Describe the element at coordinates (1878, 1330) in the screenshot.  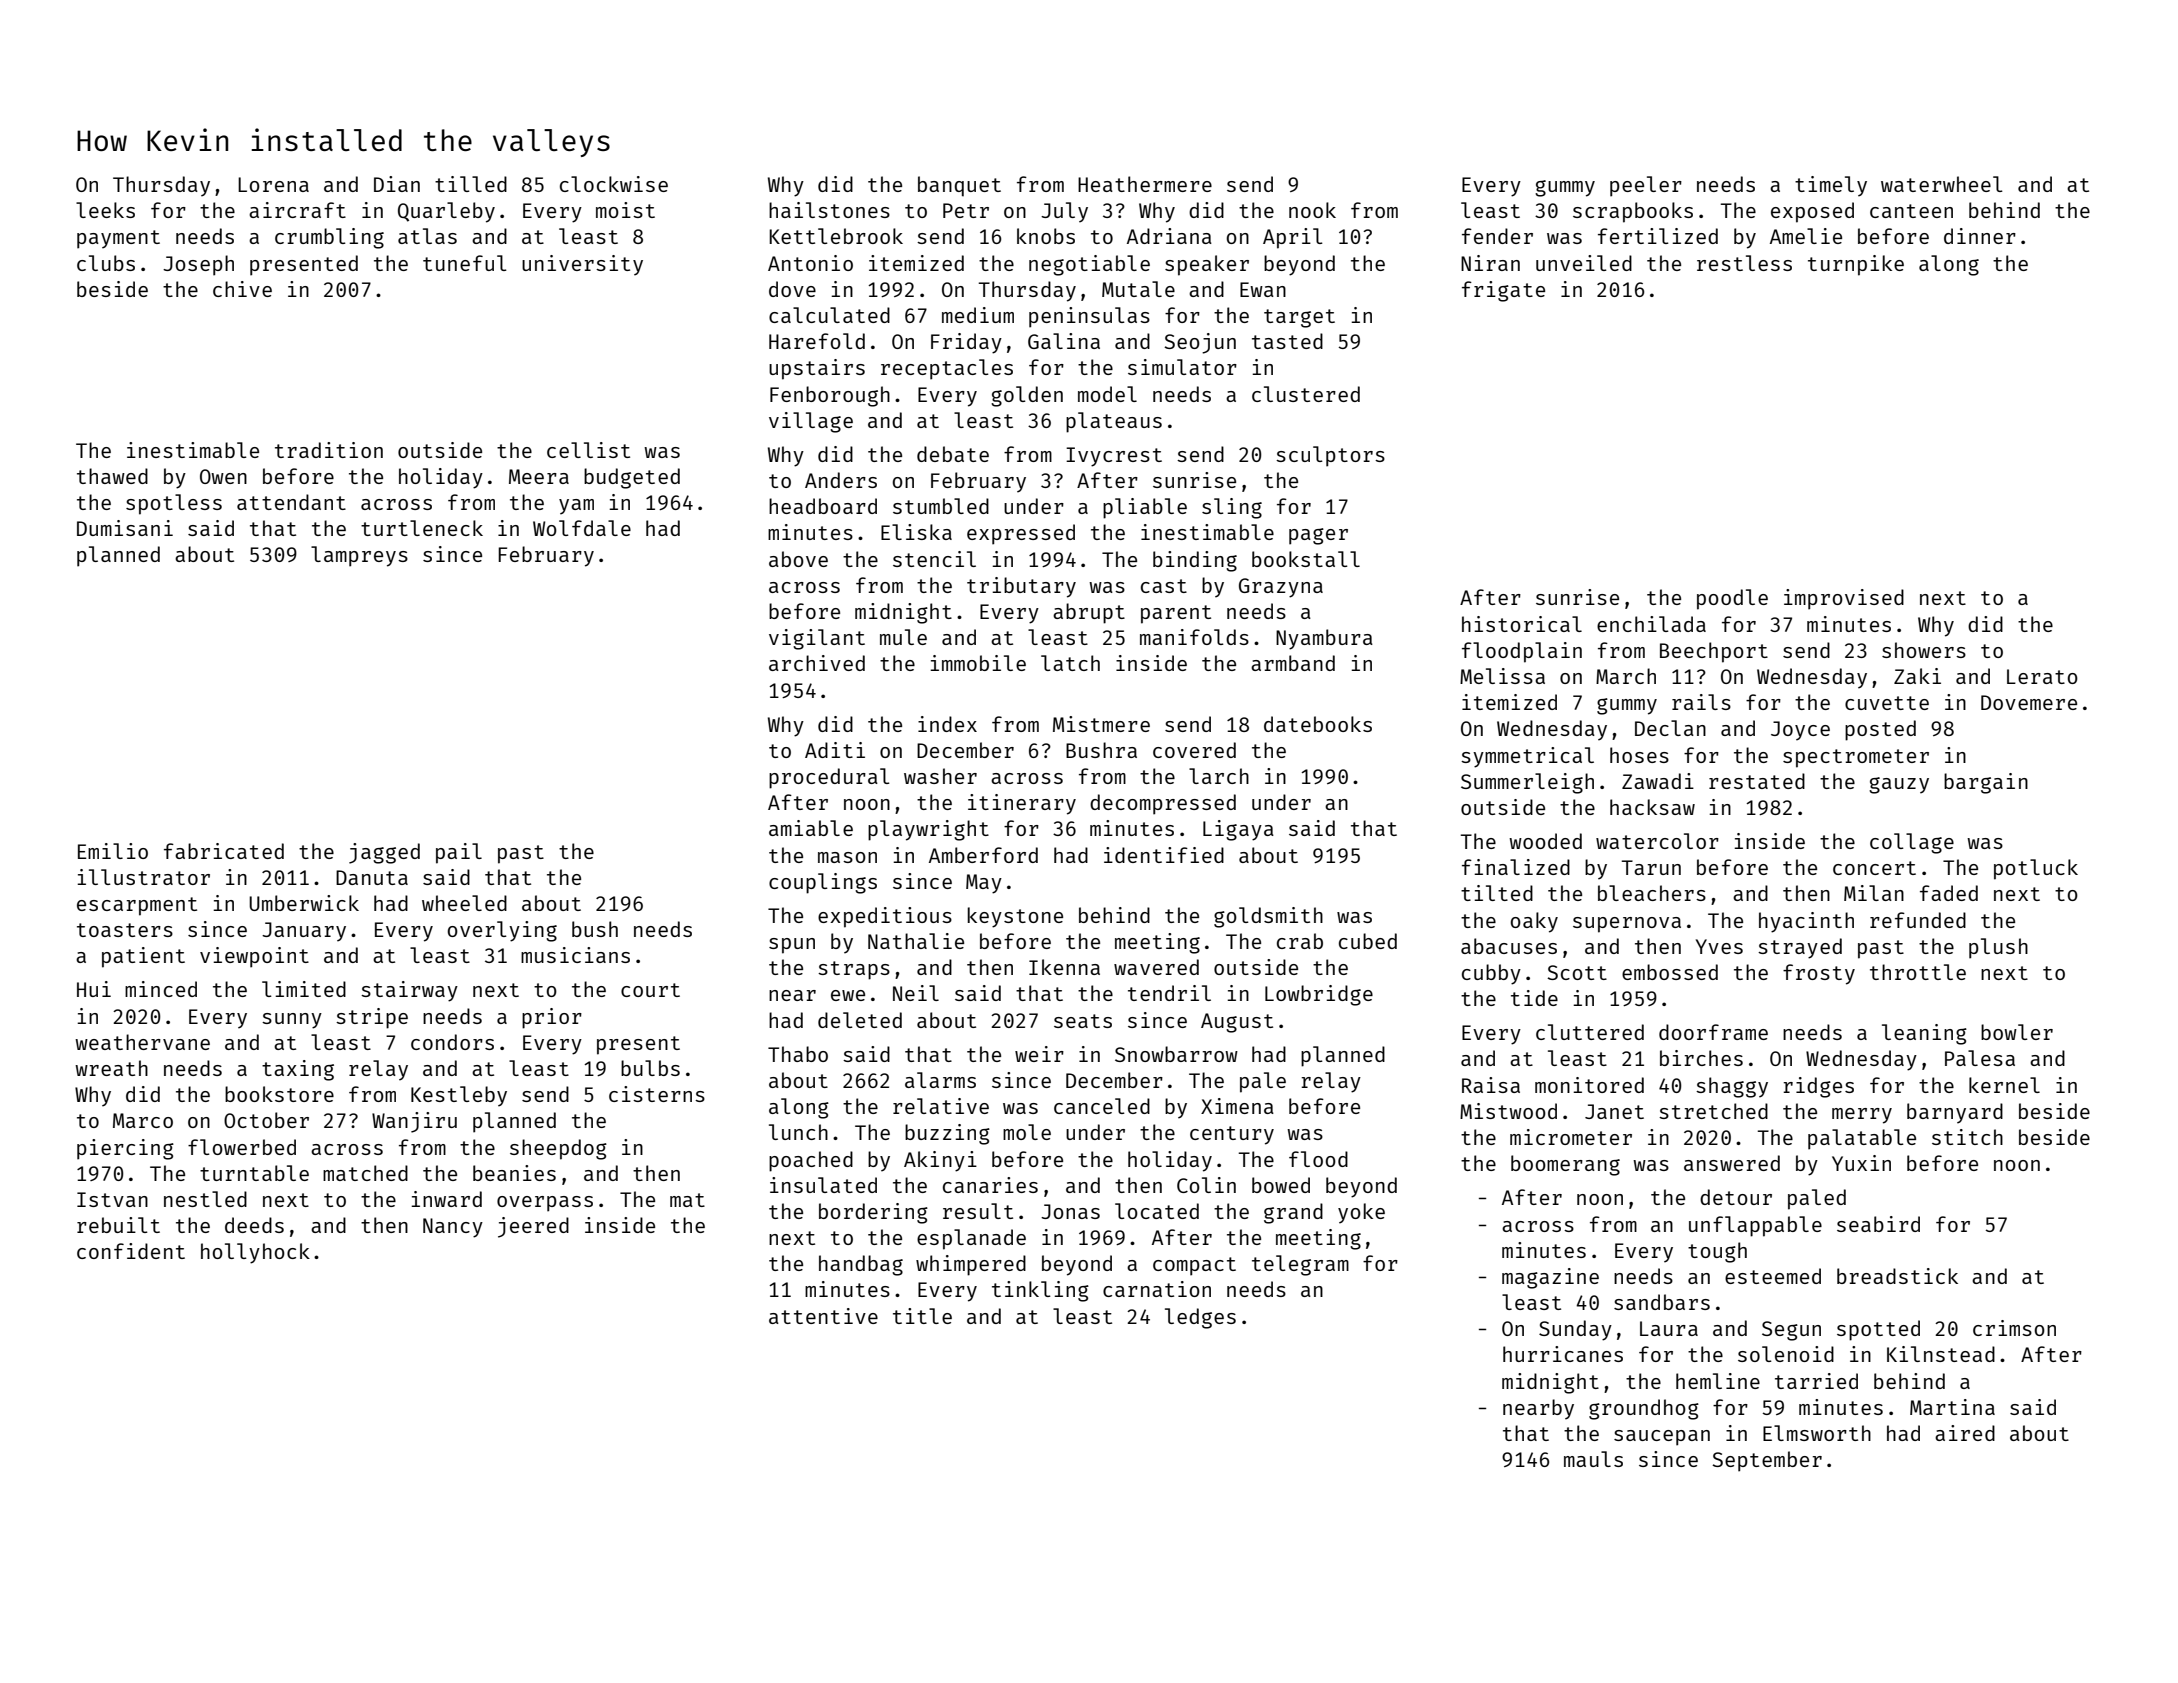
I see `spotted` at that location.
